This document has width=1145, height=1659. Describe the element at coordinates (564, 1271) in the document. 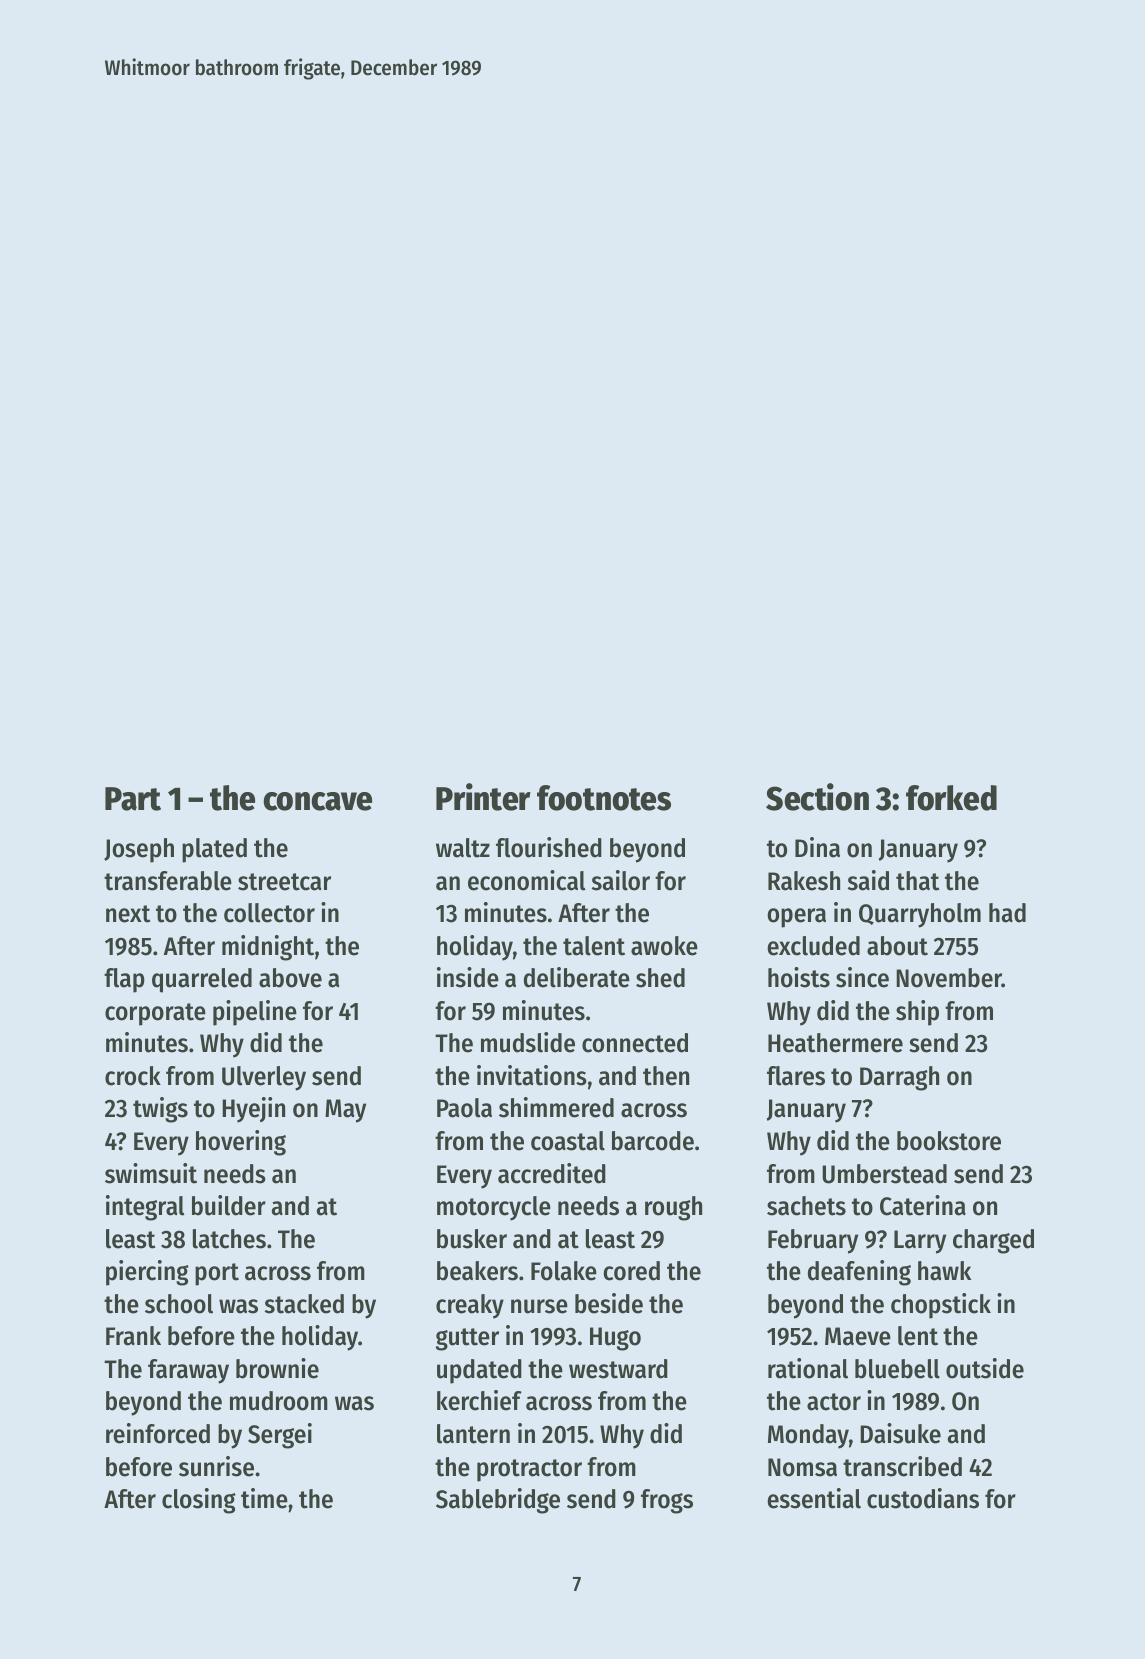

I see `Folake` at that location.
